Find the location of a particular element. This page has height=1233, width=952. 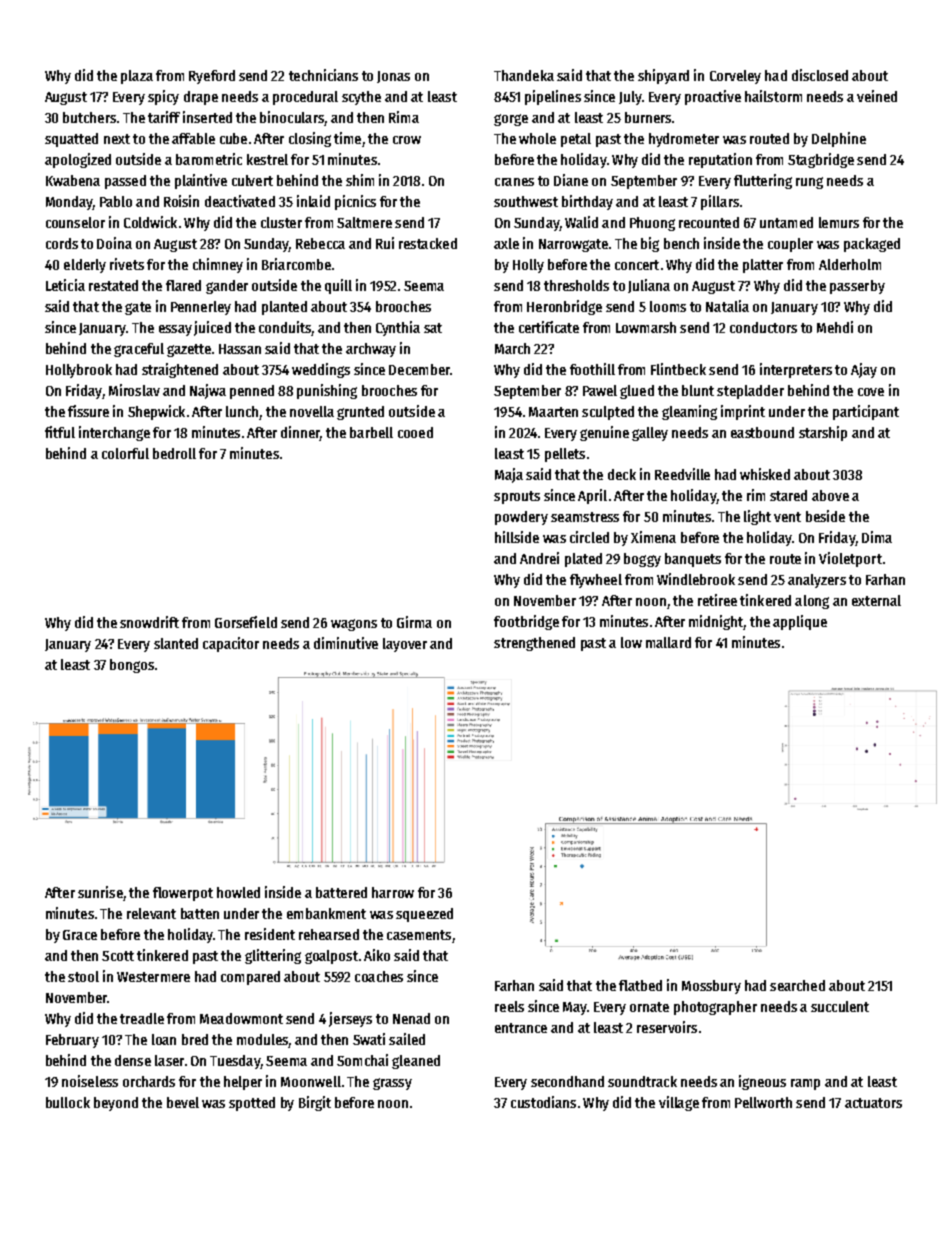

whole is located at coordinates (537, 138).
